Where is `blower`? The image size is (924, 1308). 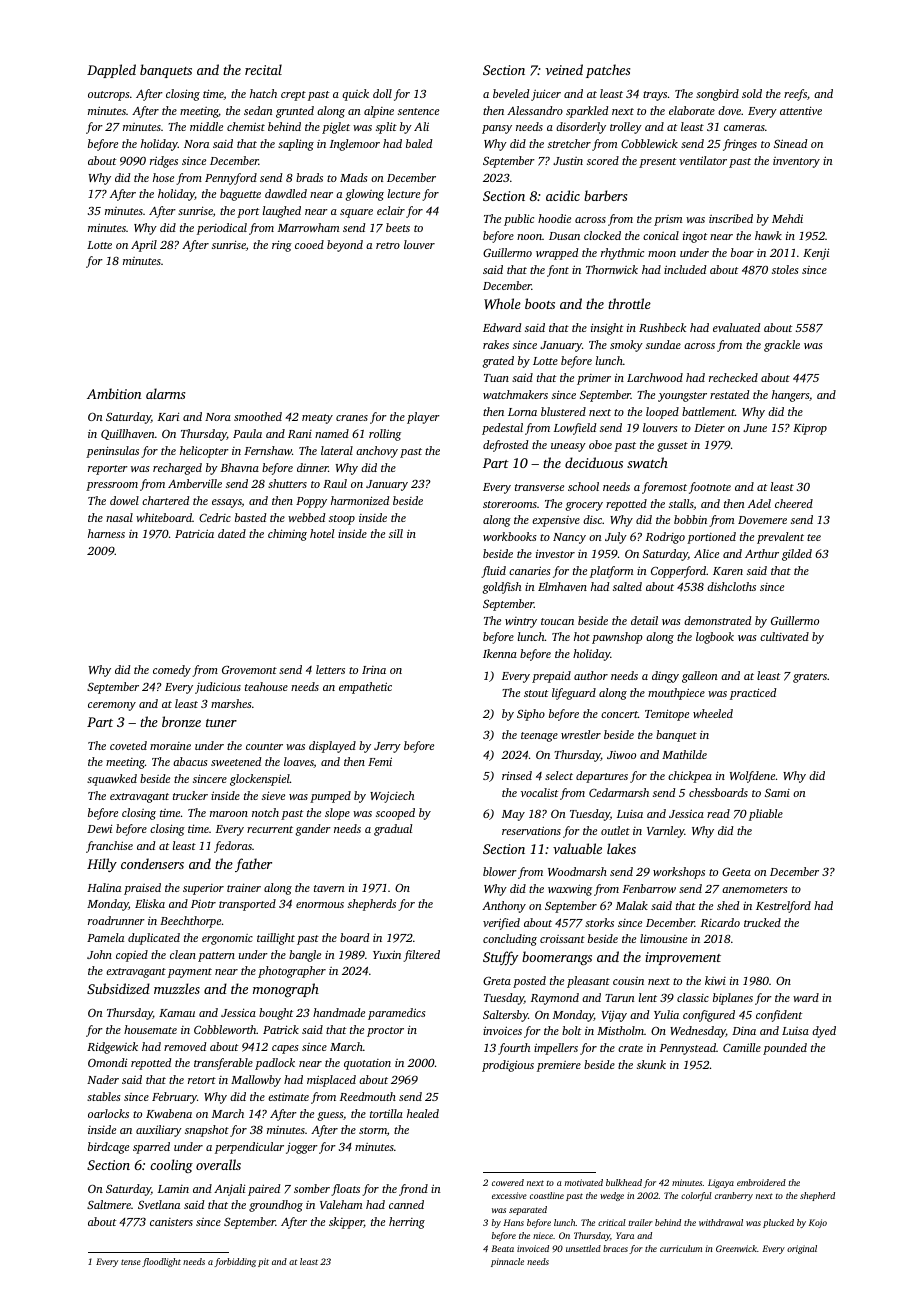
blower is located at coordinates (500, 871).
